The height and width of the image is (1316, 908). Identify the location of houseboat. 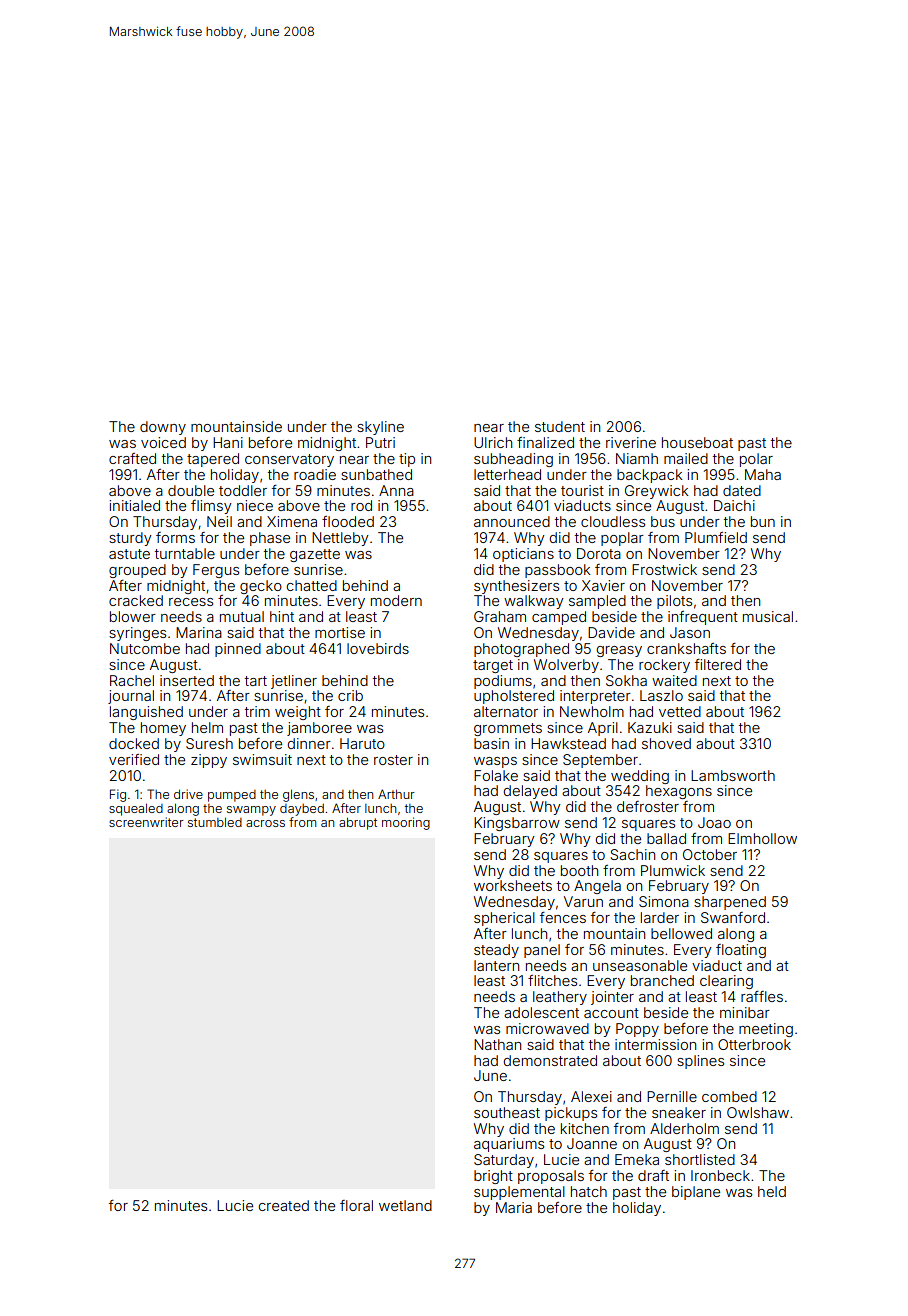
(697, 442).
